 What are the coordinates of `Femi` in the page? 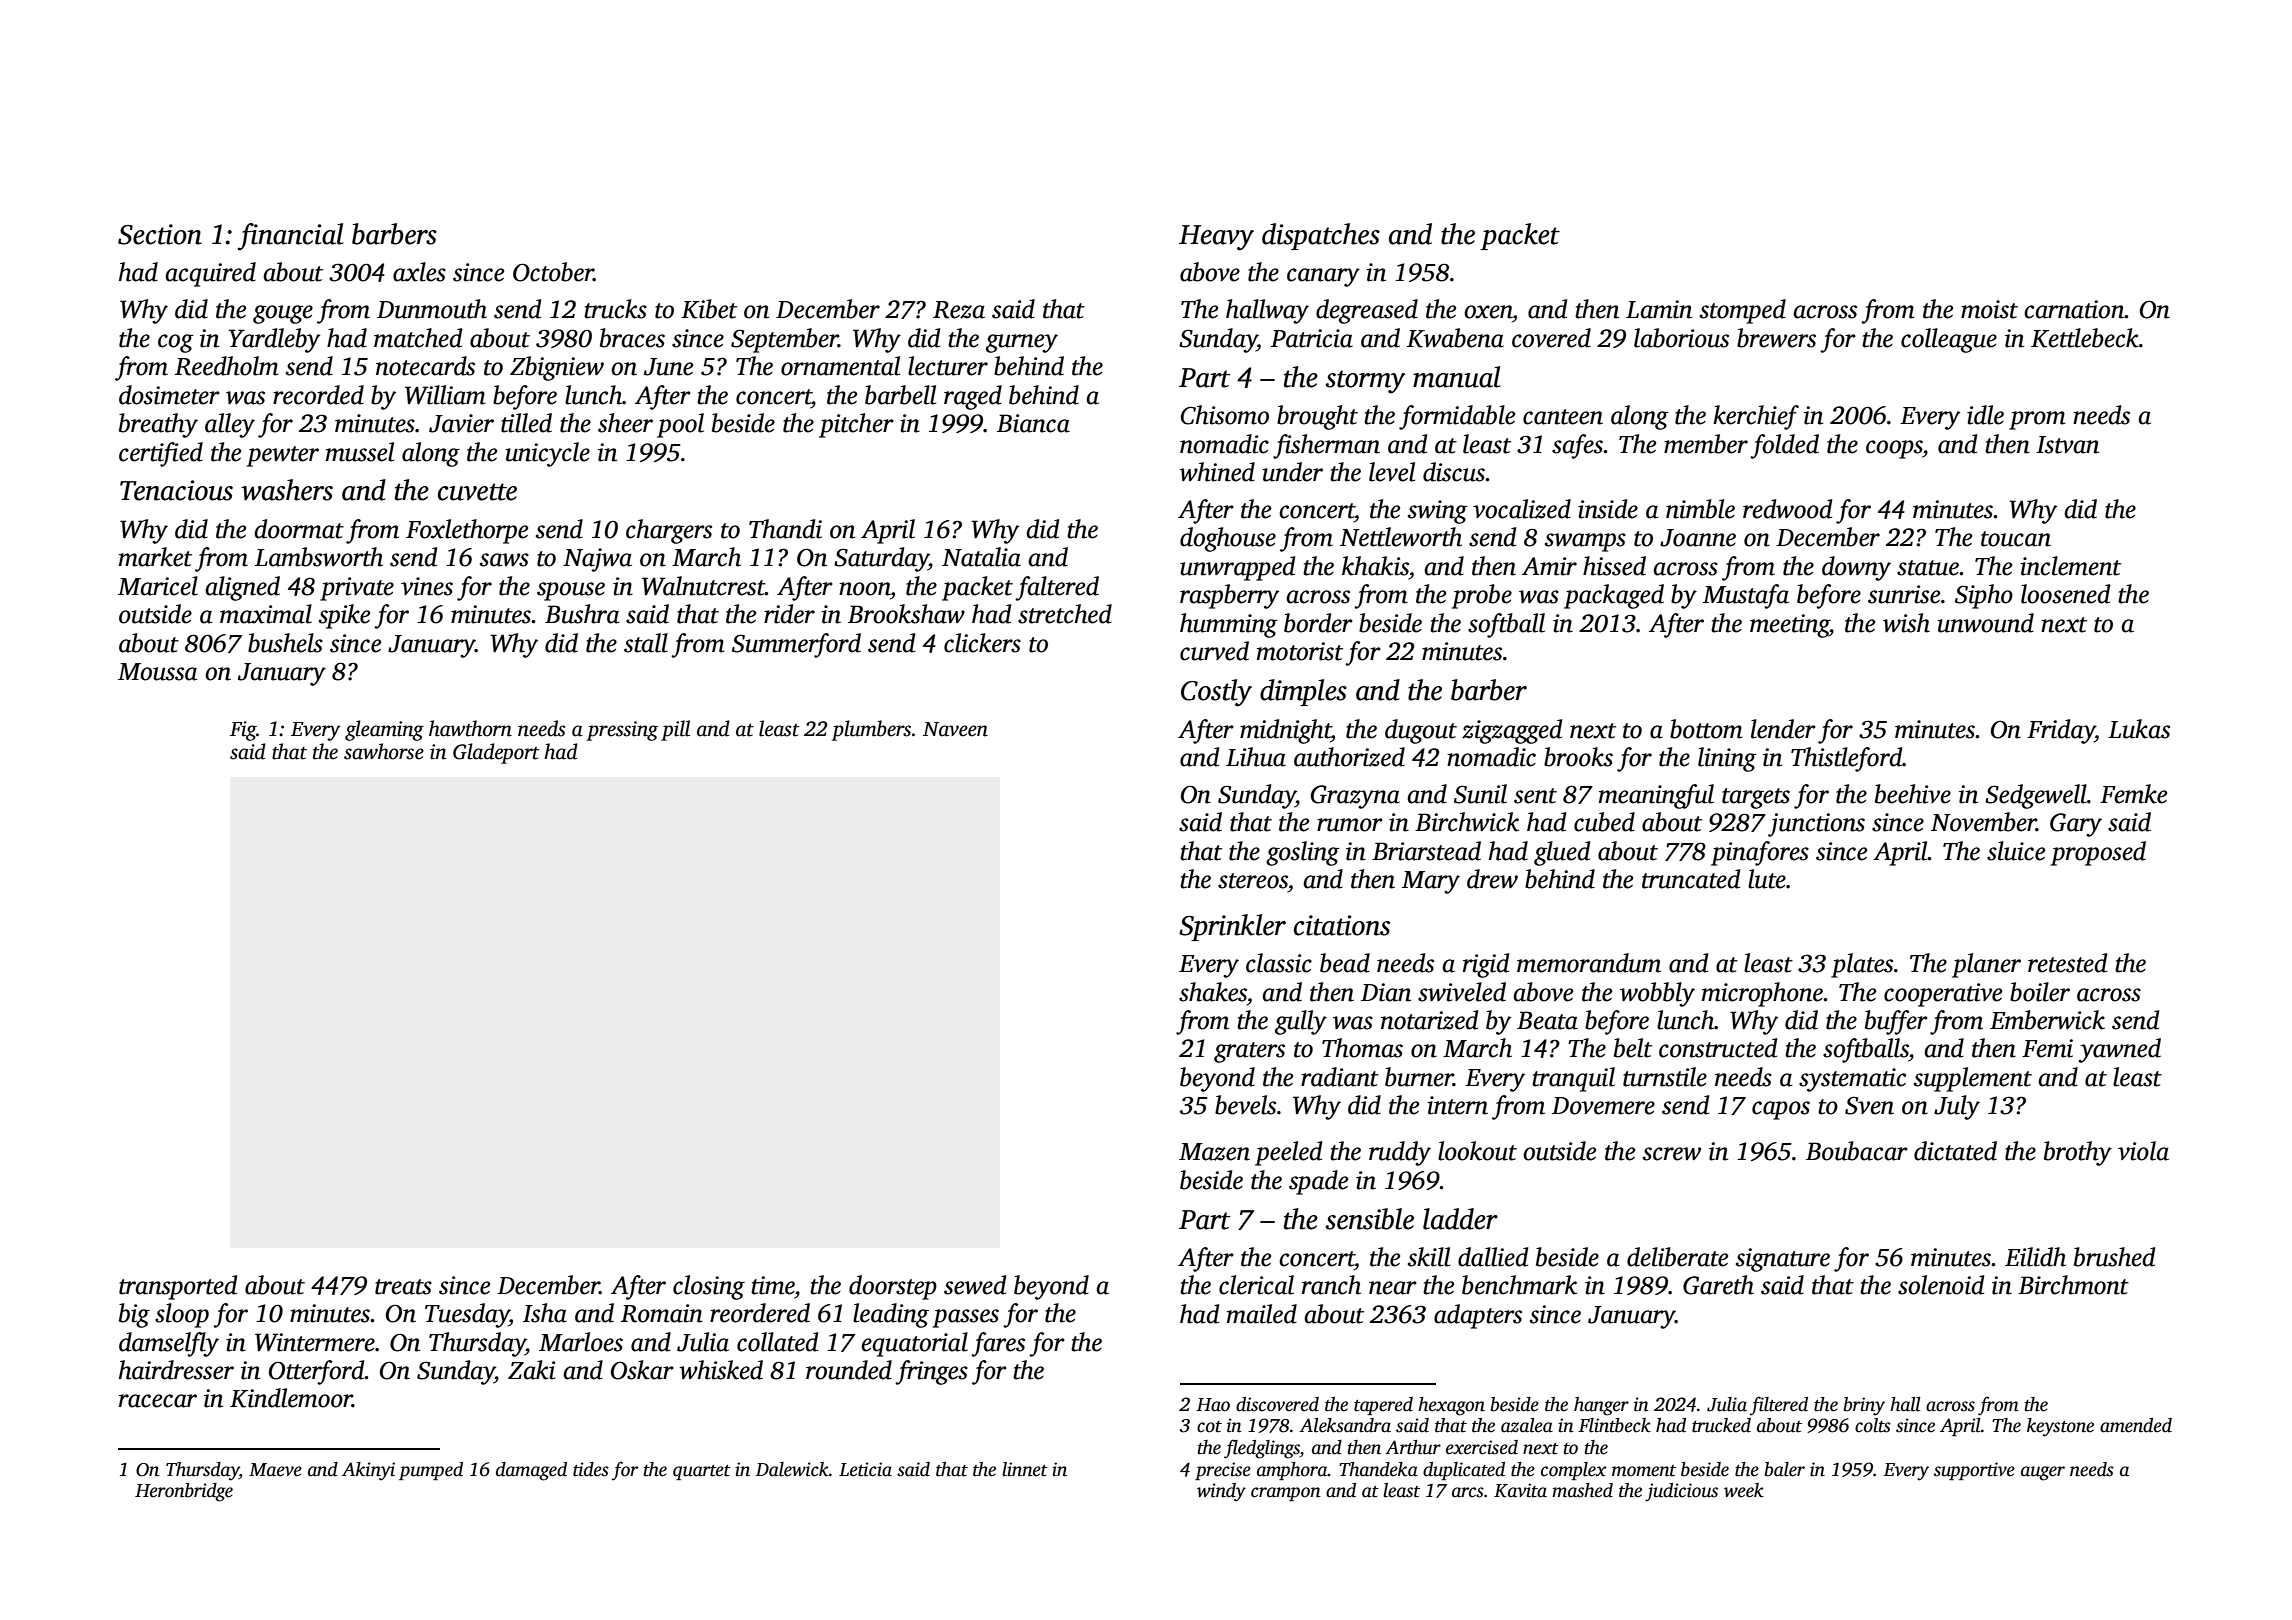 It's located at (2047, 1048).
